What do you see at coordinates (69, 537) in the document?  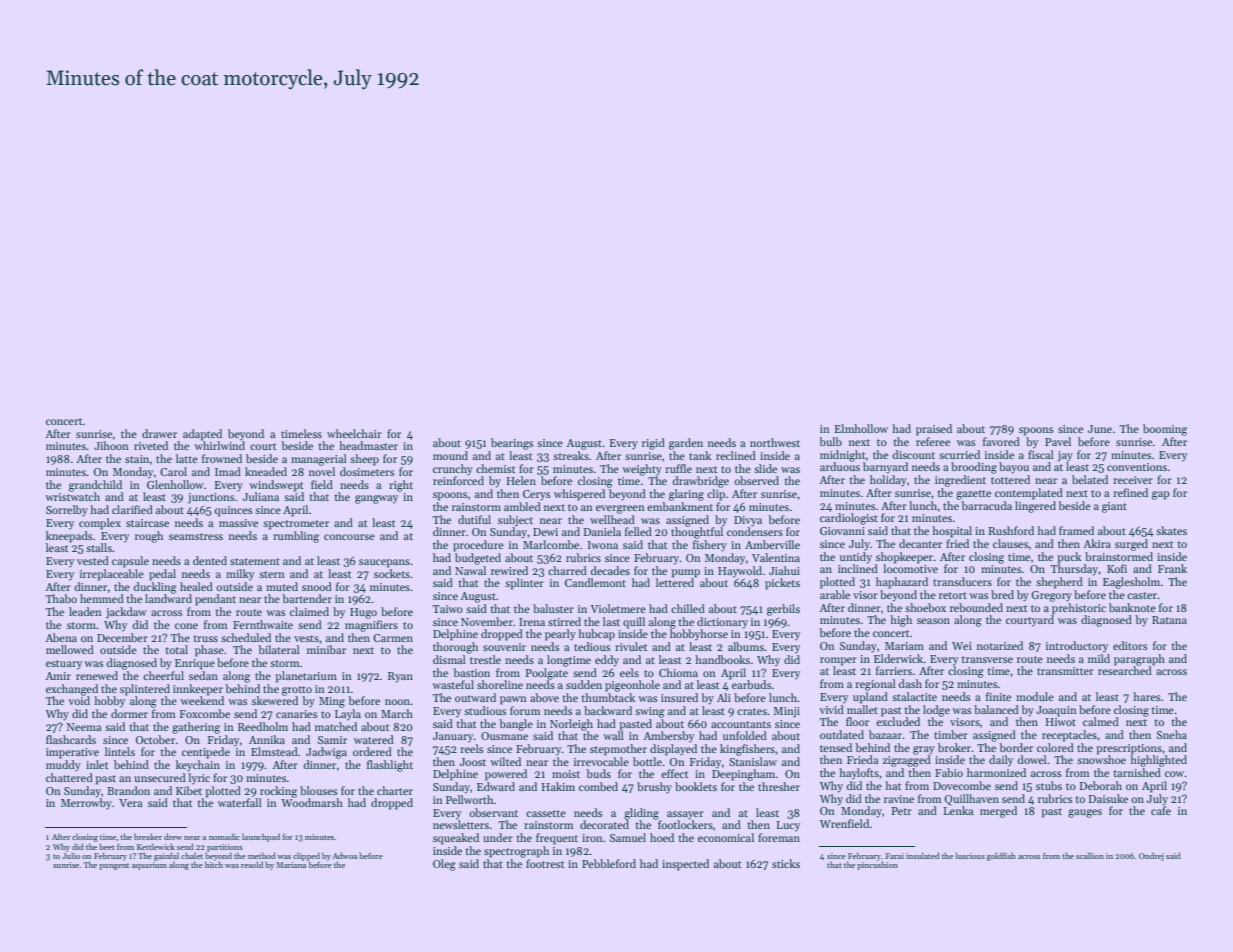 I see `kneepads` at bounding box center [69, 537].
